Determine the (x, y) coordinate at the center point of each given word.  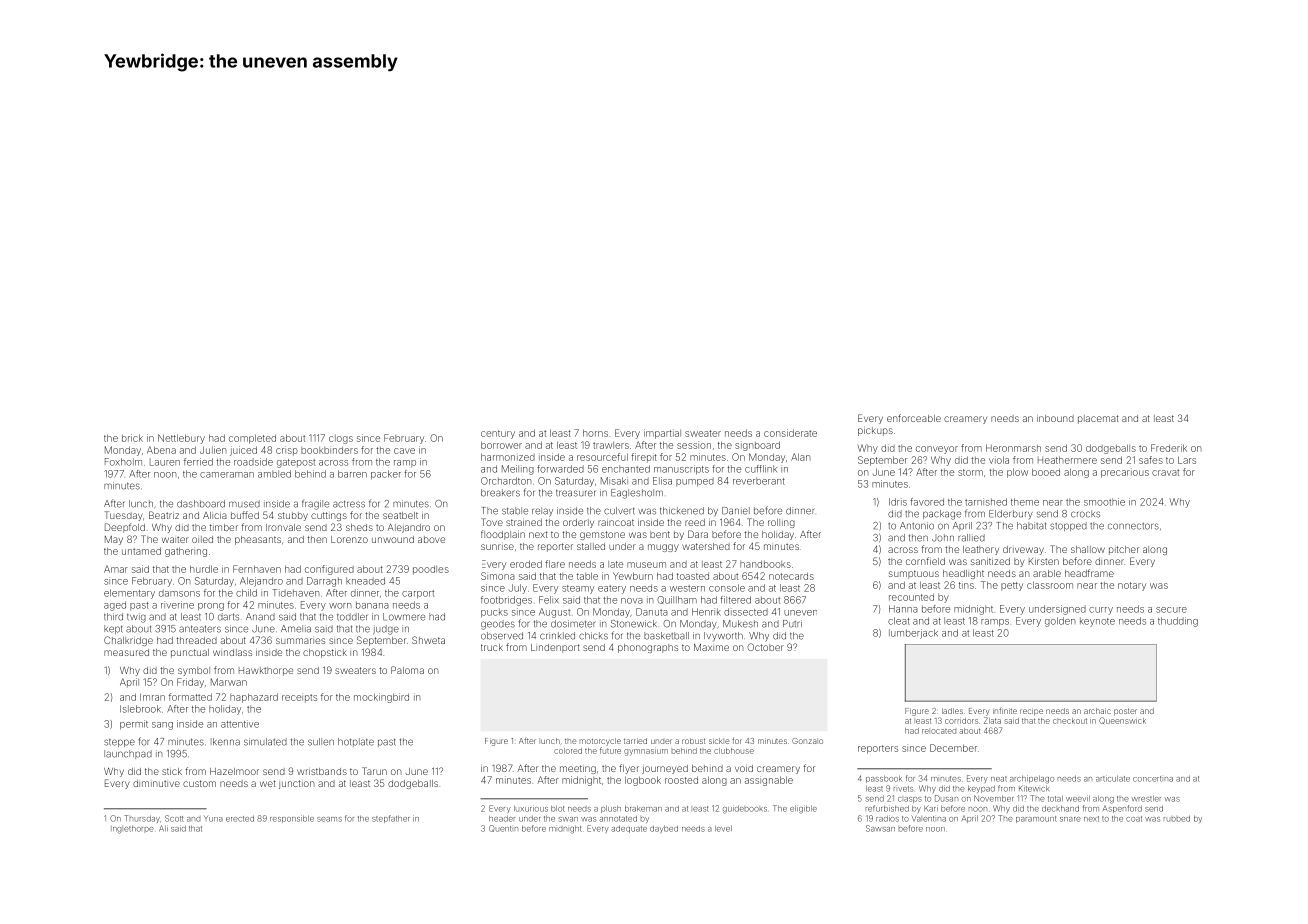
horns (595, 433)
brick (132, 438)
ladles (952, 711)
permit (134, 725)
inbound (1055, 418)
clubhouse (734, 751)
